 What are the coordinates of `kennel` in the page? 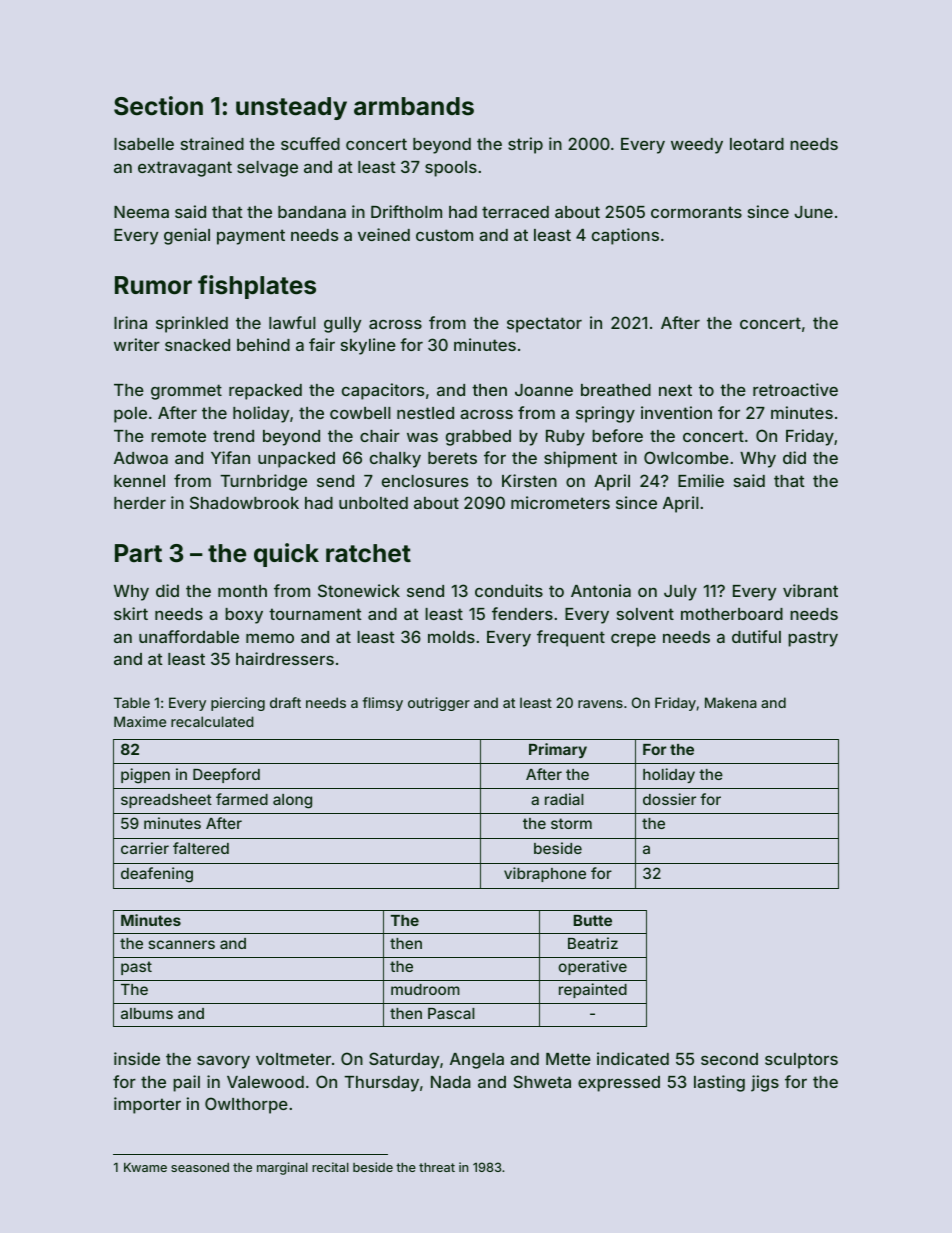 It's located at (139, 481).
